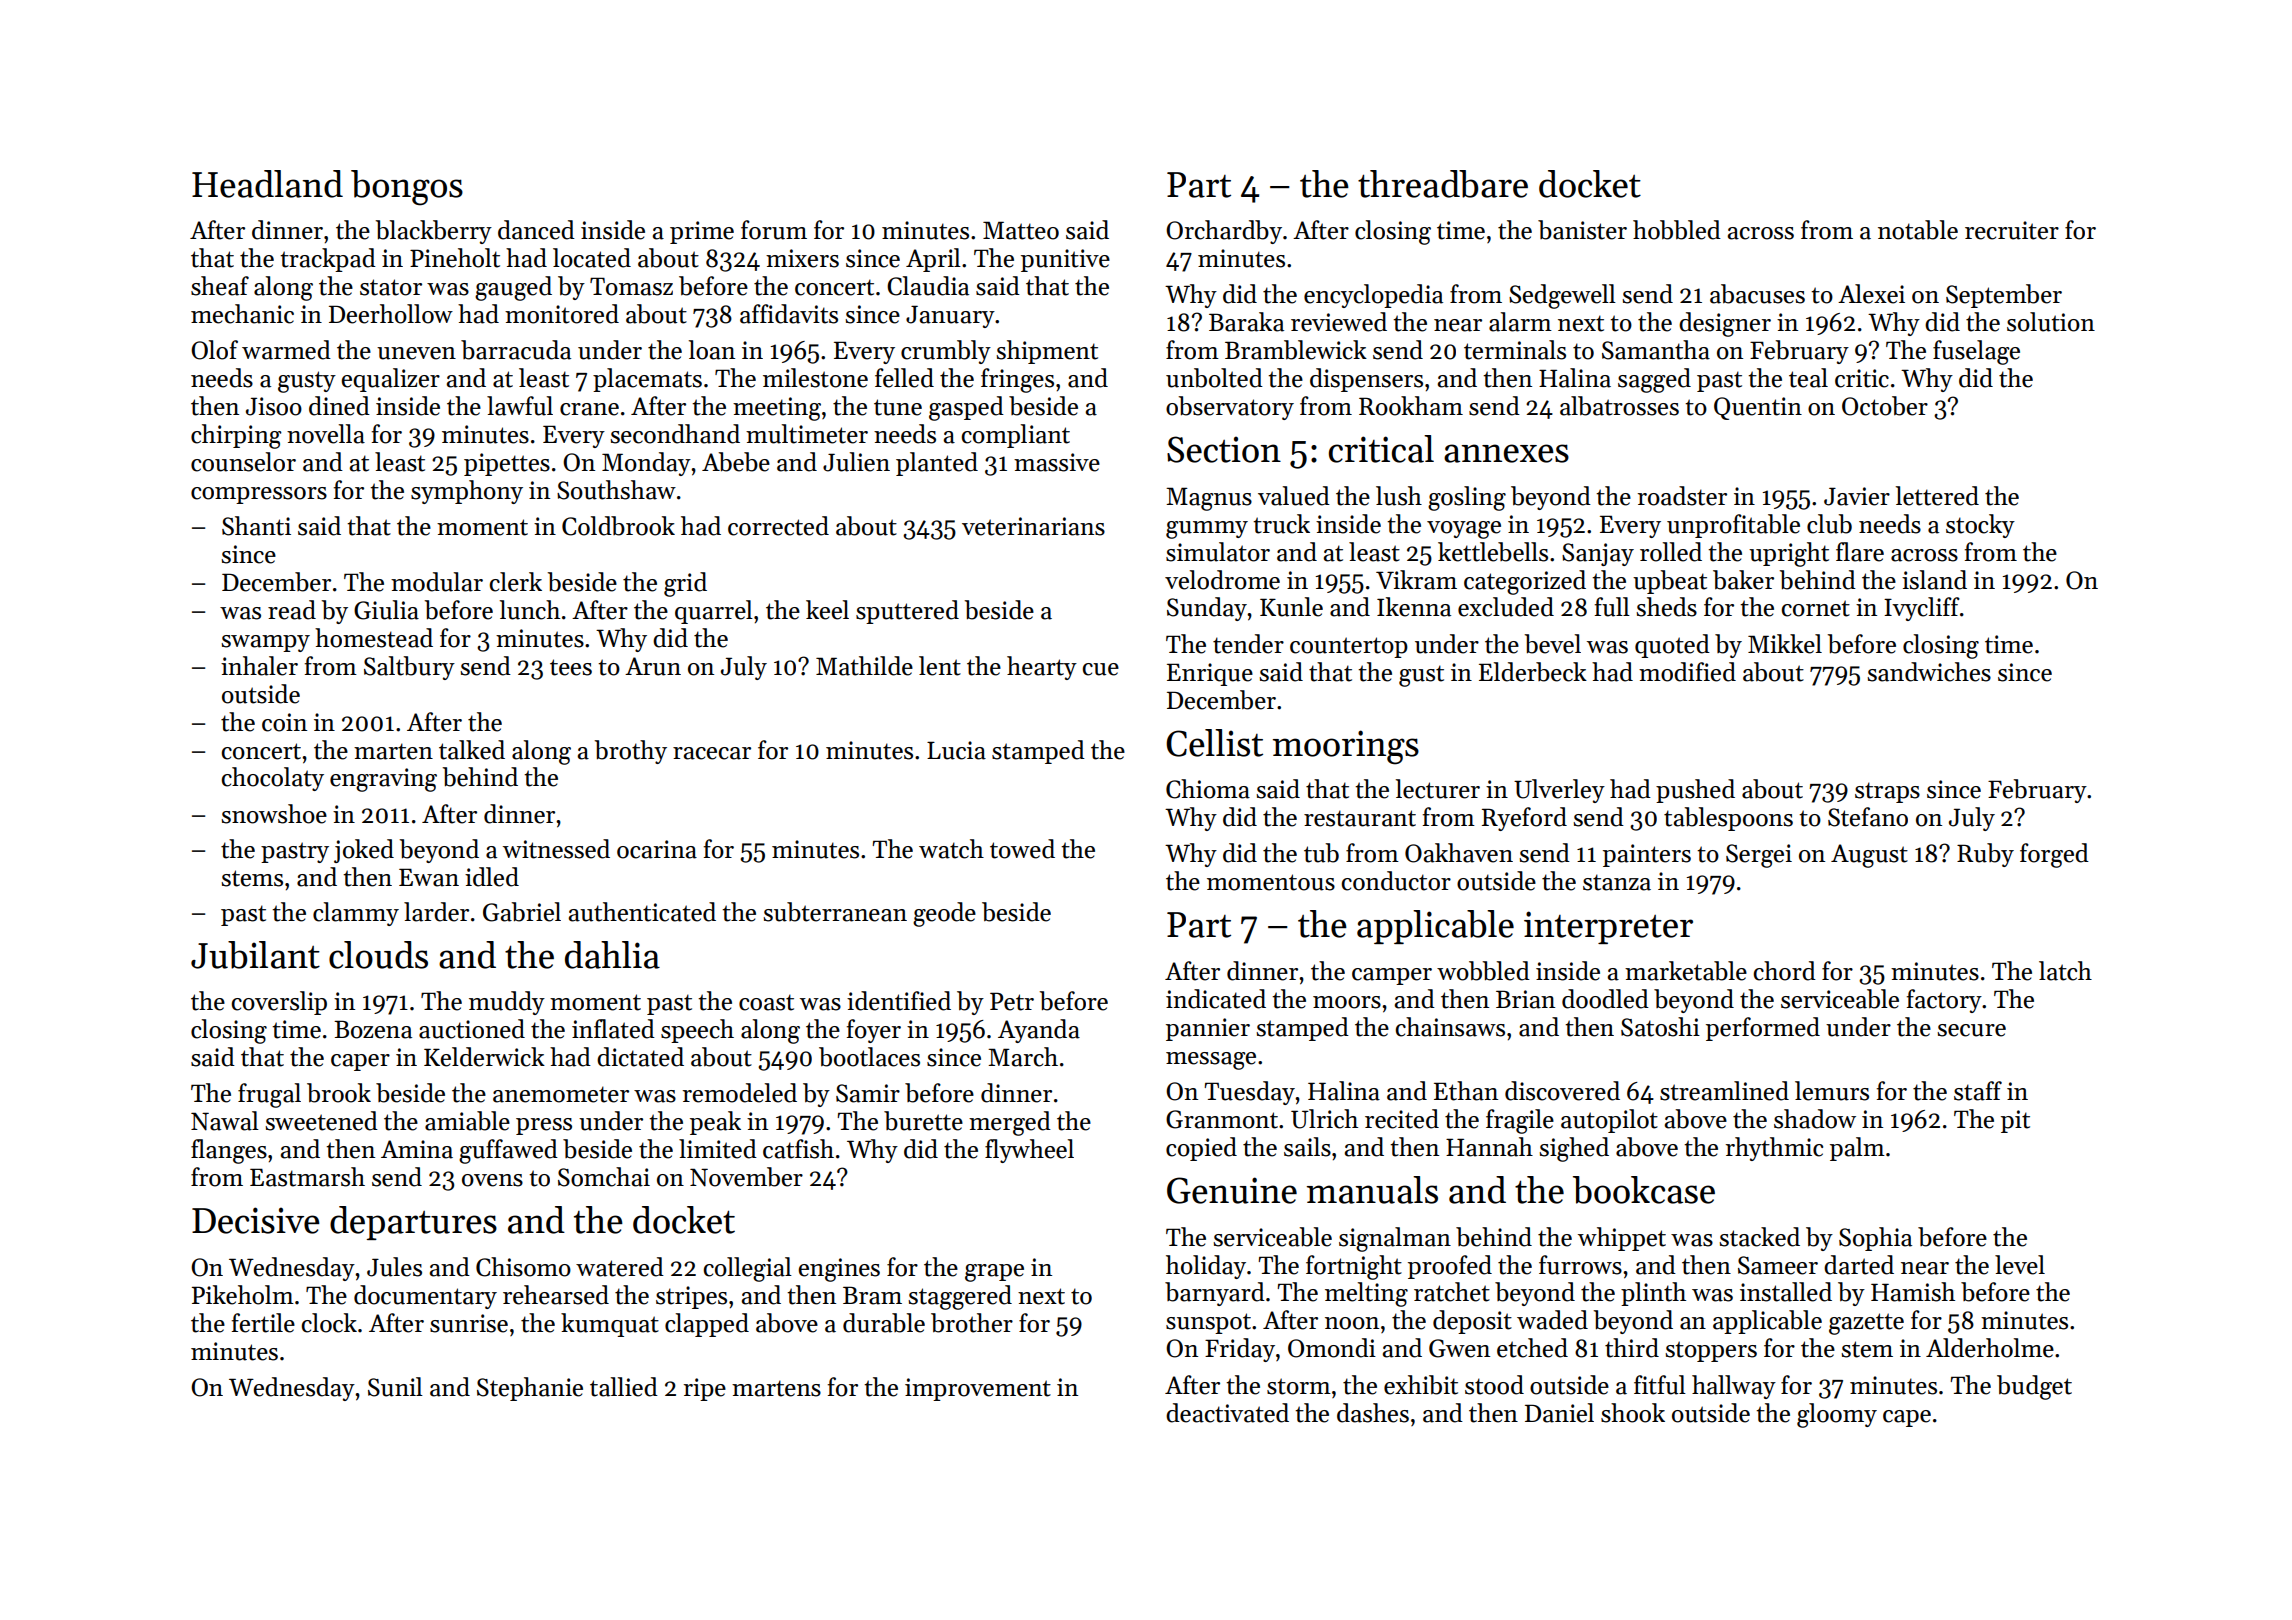 The height and width of the screenshot is (1620, 2292). What do you see at coordinates (1208, 789) in the screenshot?
I see `Chioma` at bounding box center [1208, 789].
